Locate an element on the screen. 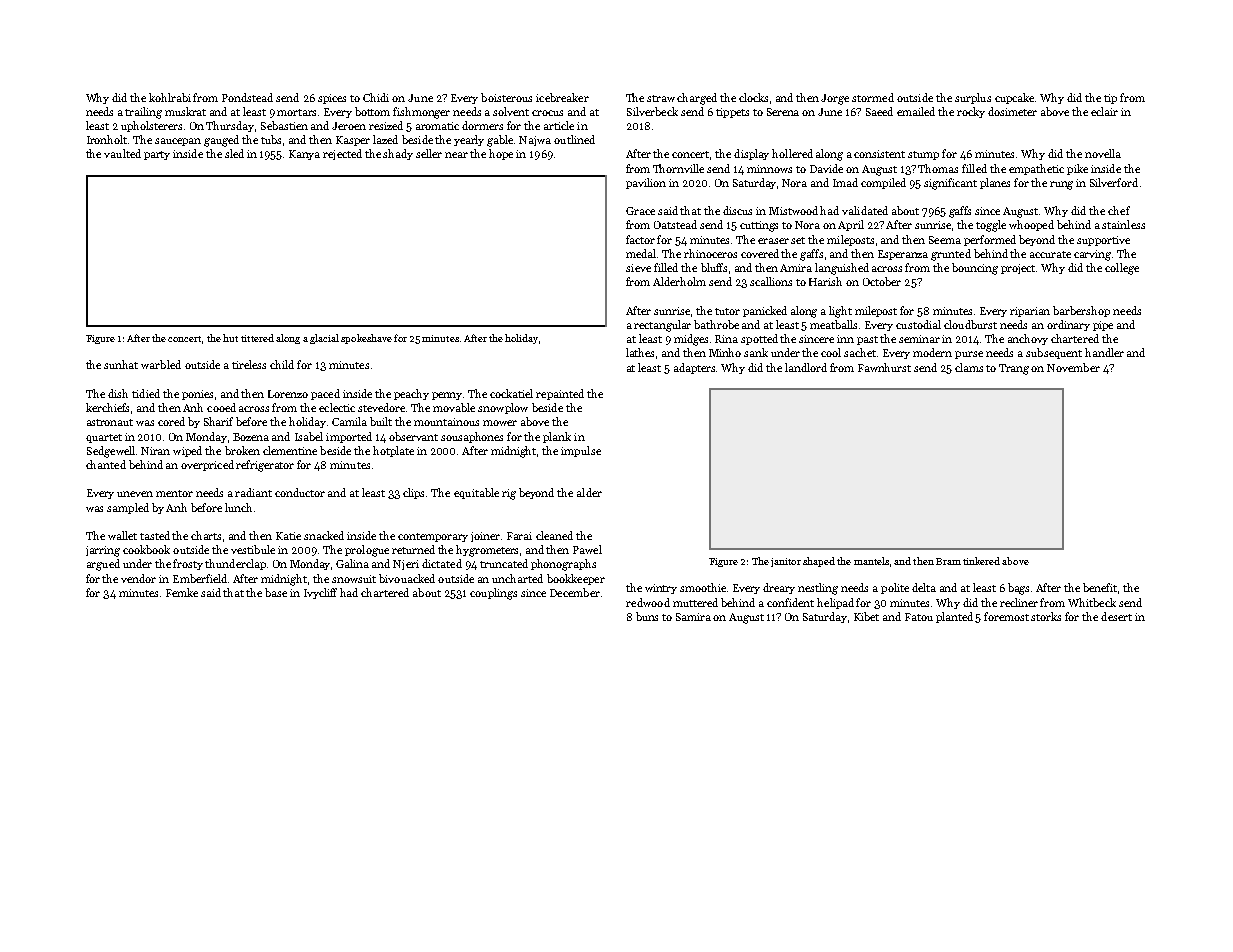 The height and width of the screenshot is (952, 1233). glacial is located at coordinates (324, 339).
